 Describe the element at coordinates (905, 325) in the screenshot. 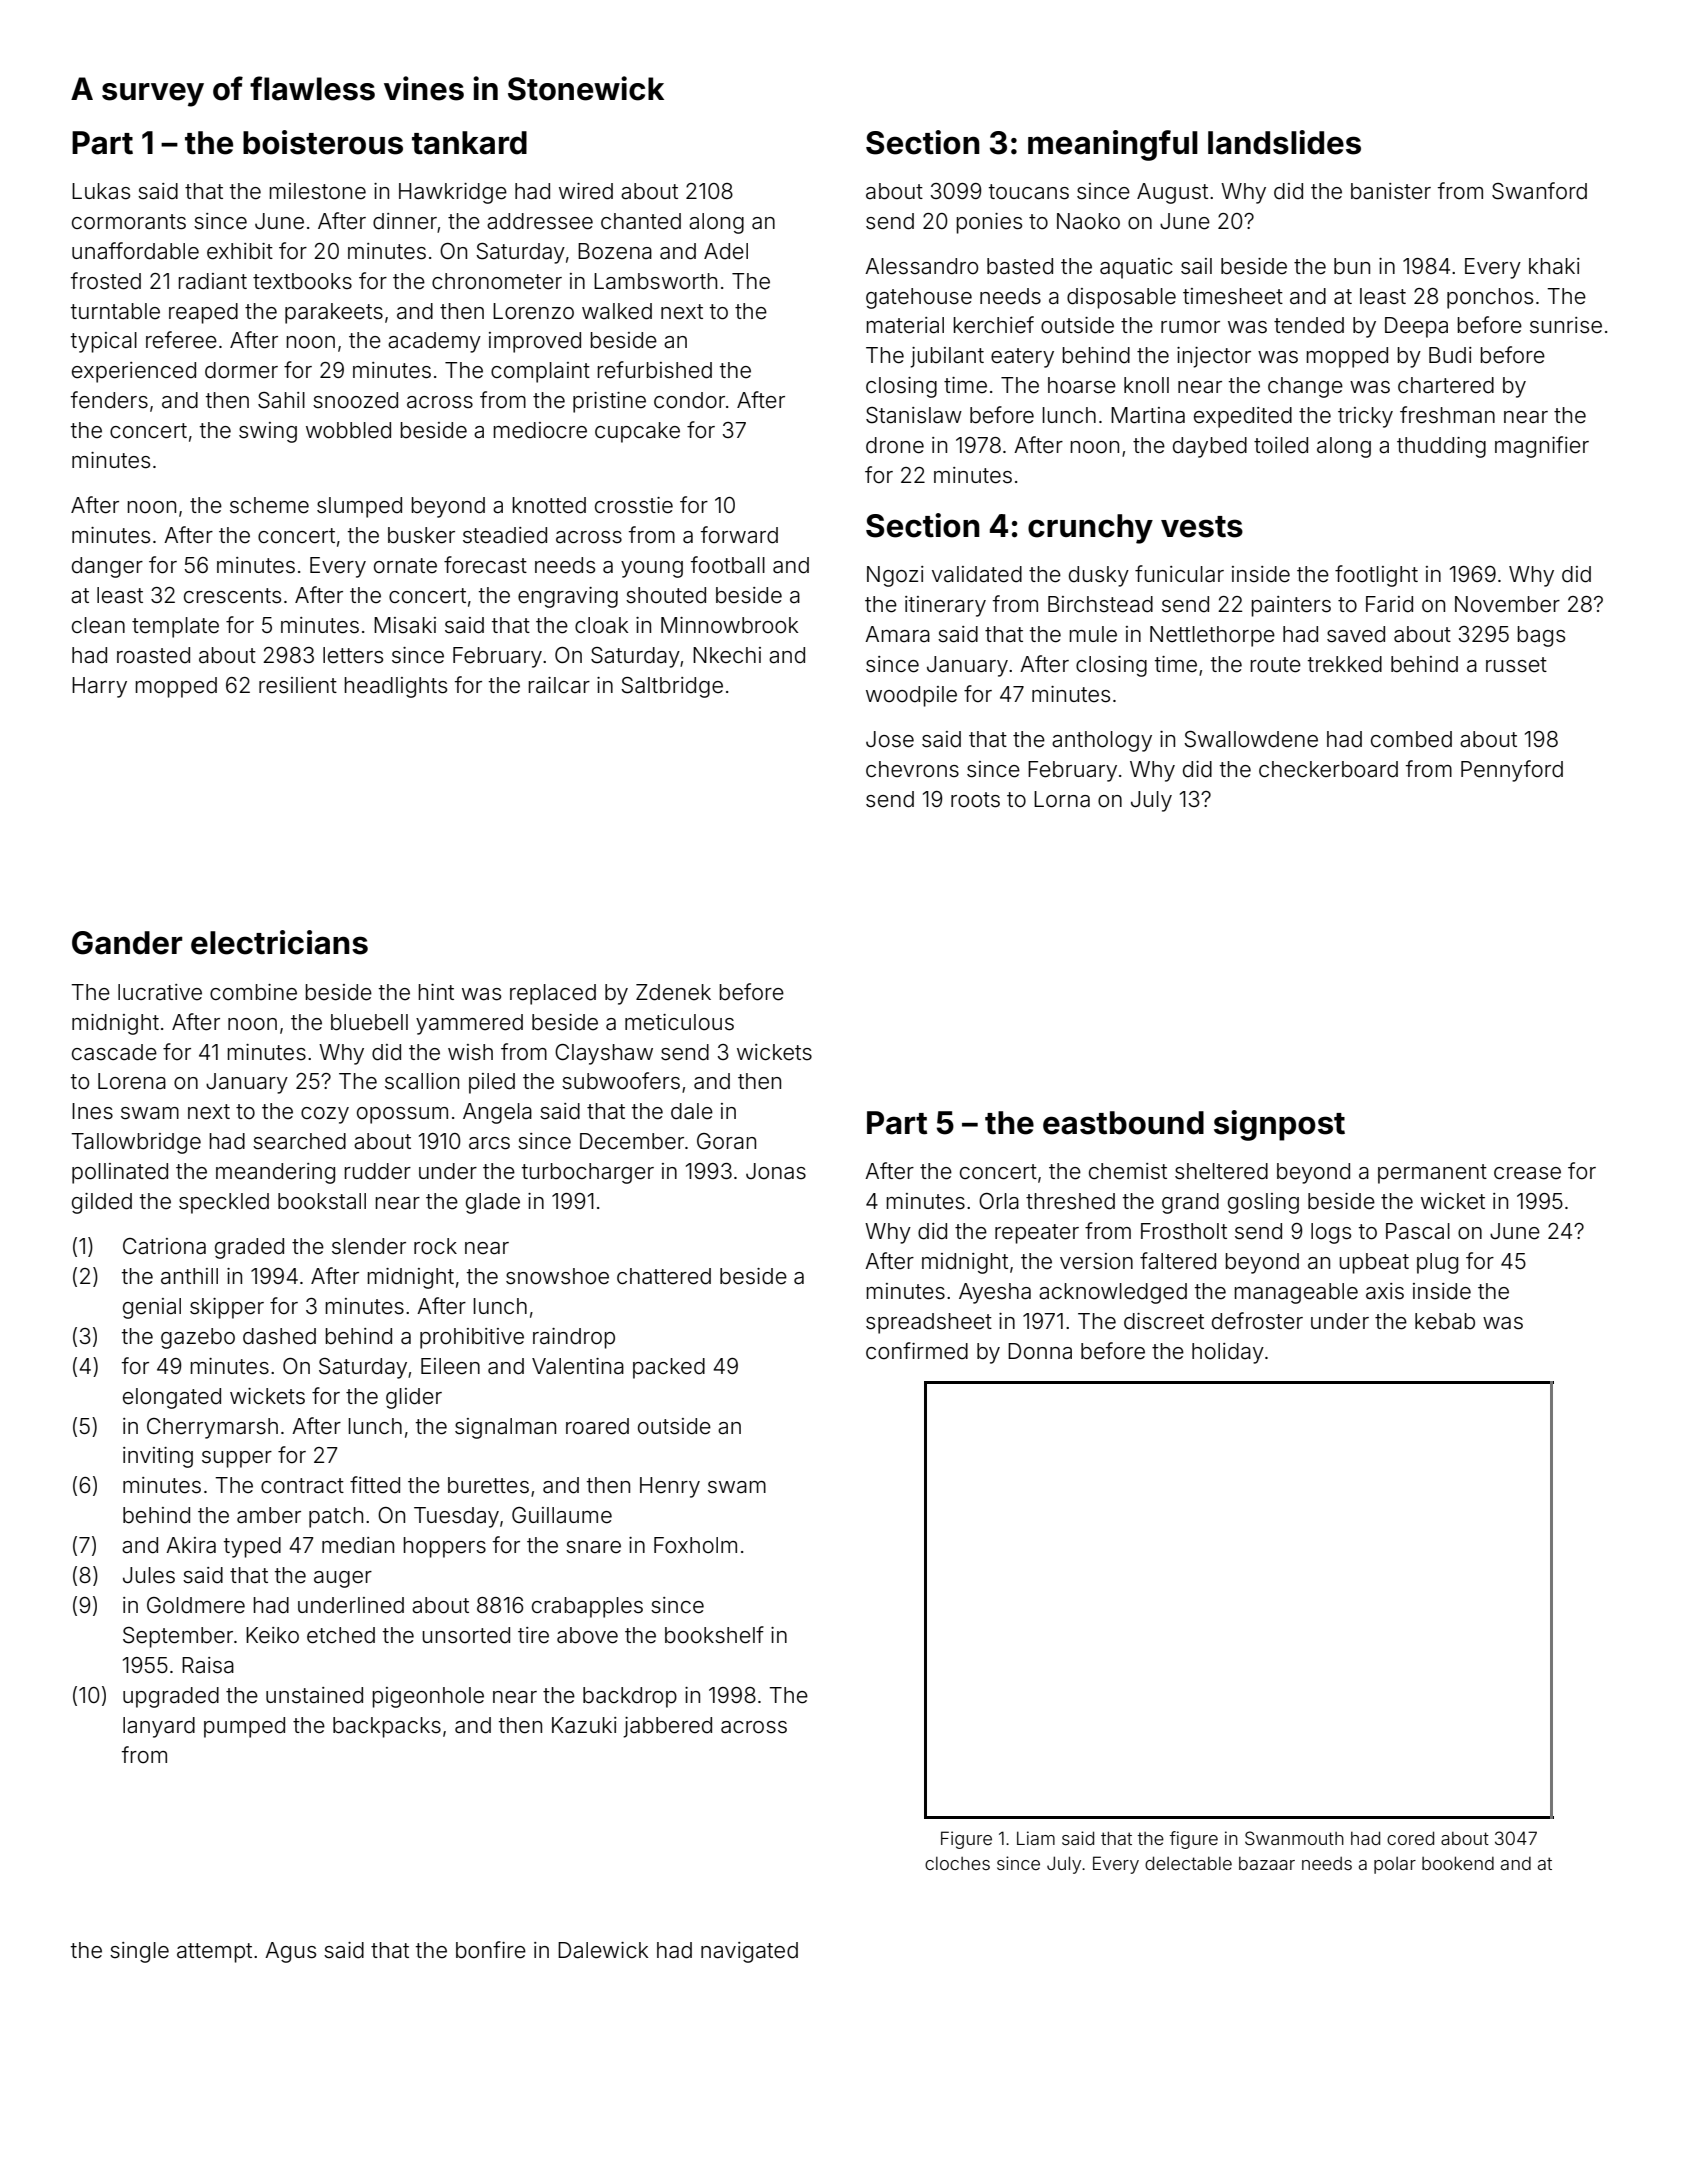

I see `material` at that location.
